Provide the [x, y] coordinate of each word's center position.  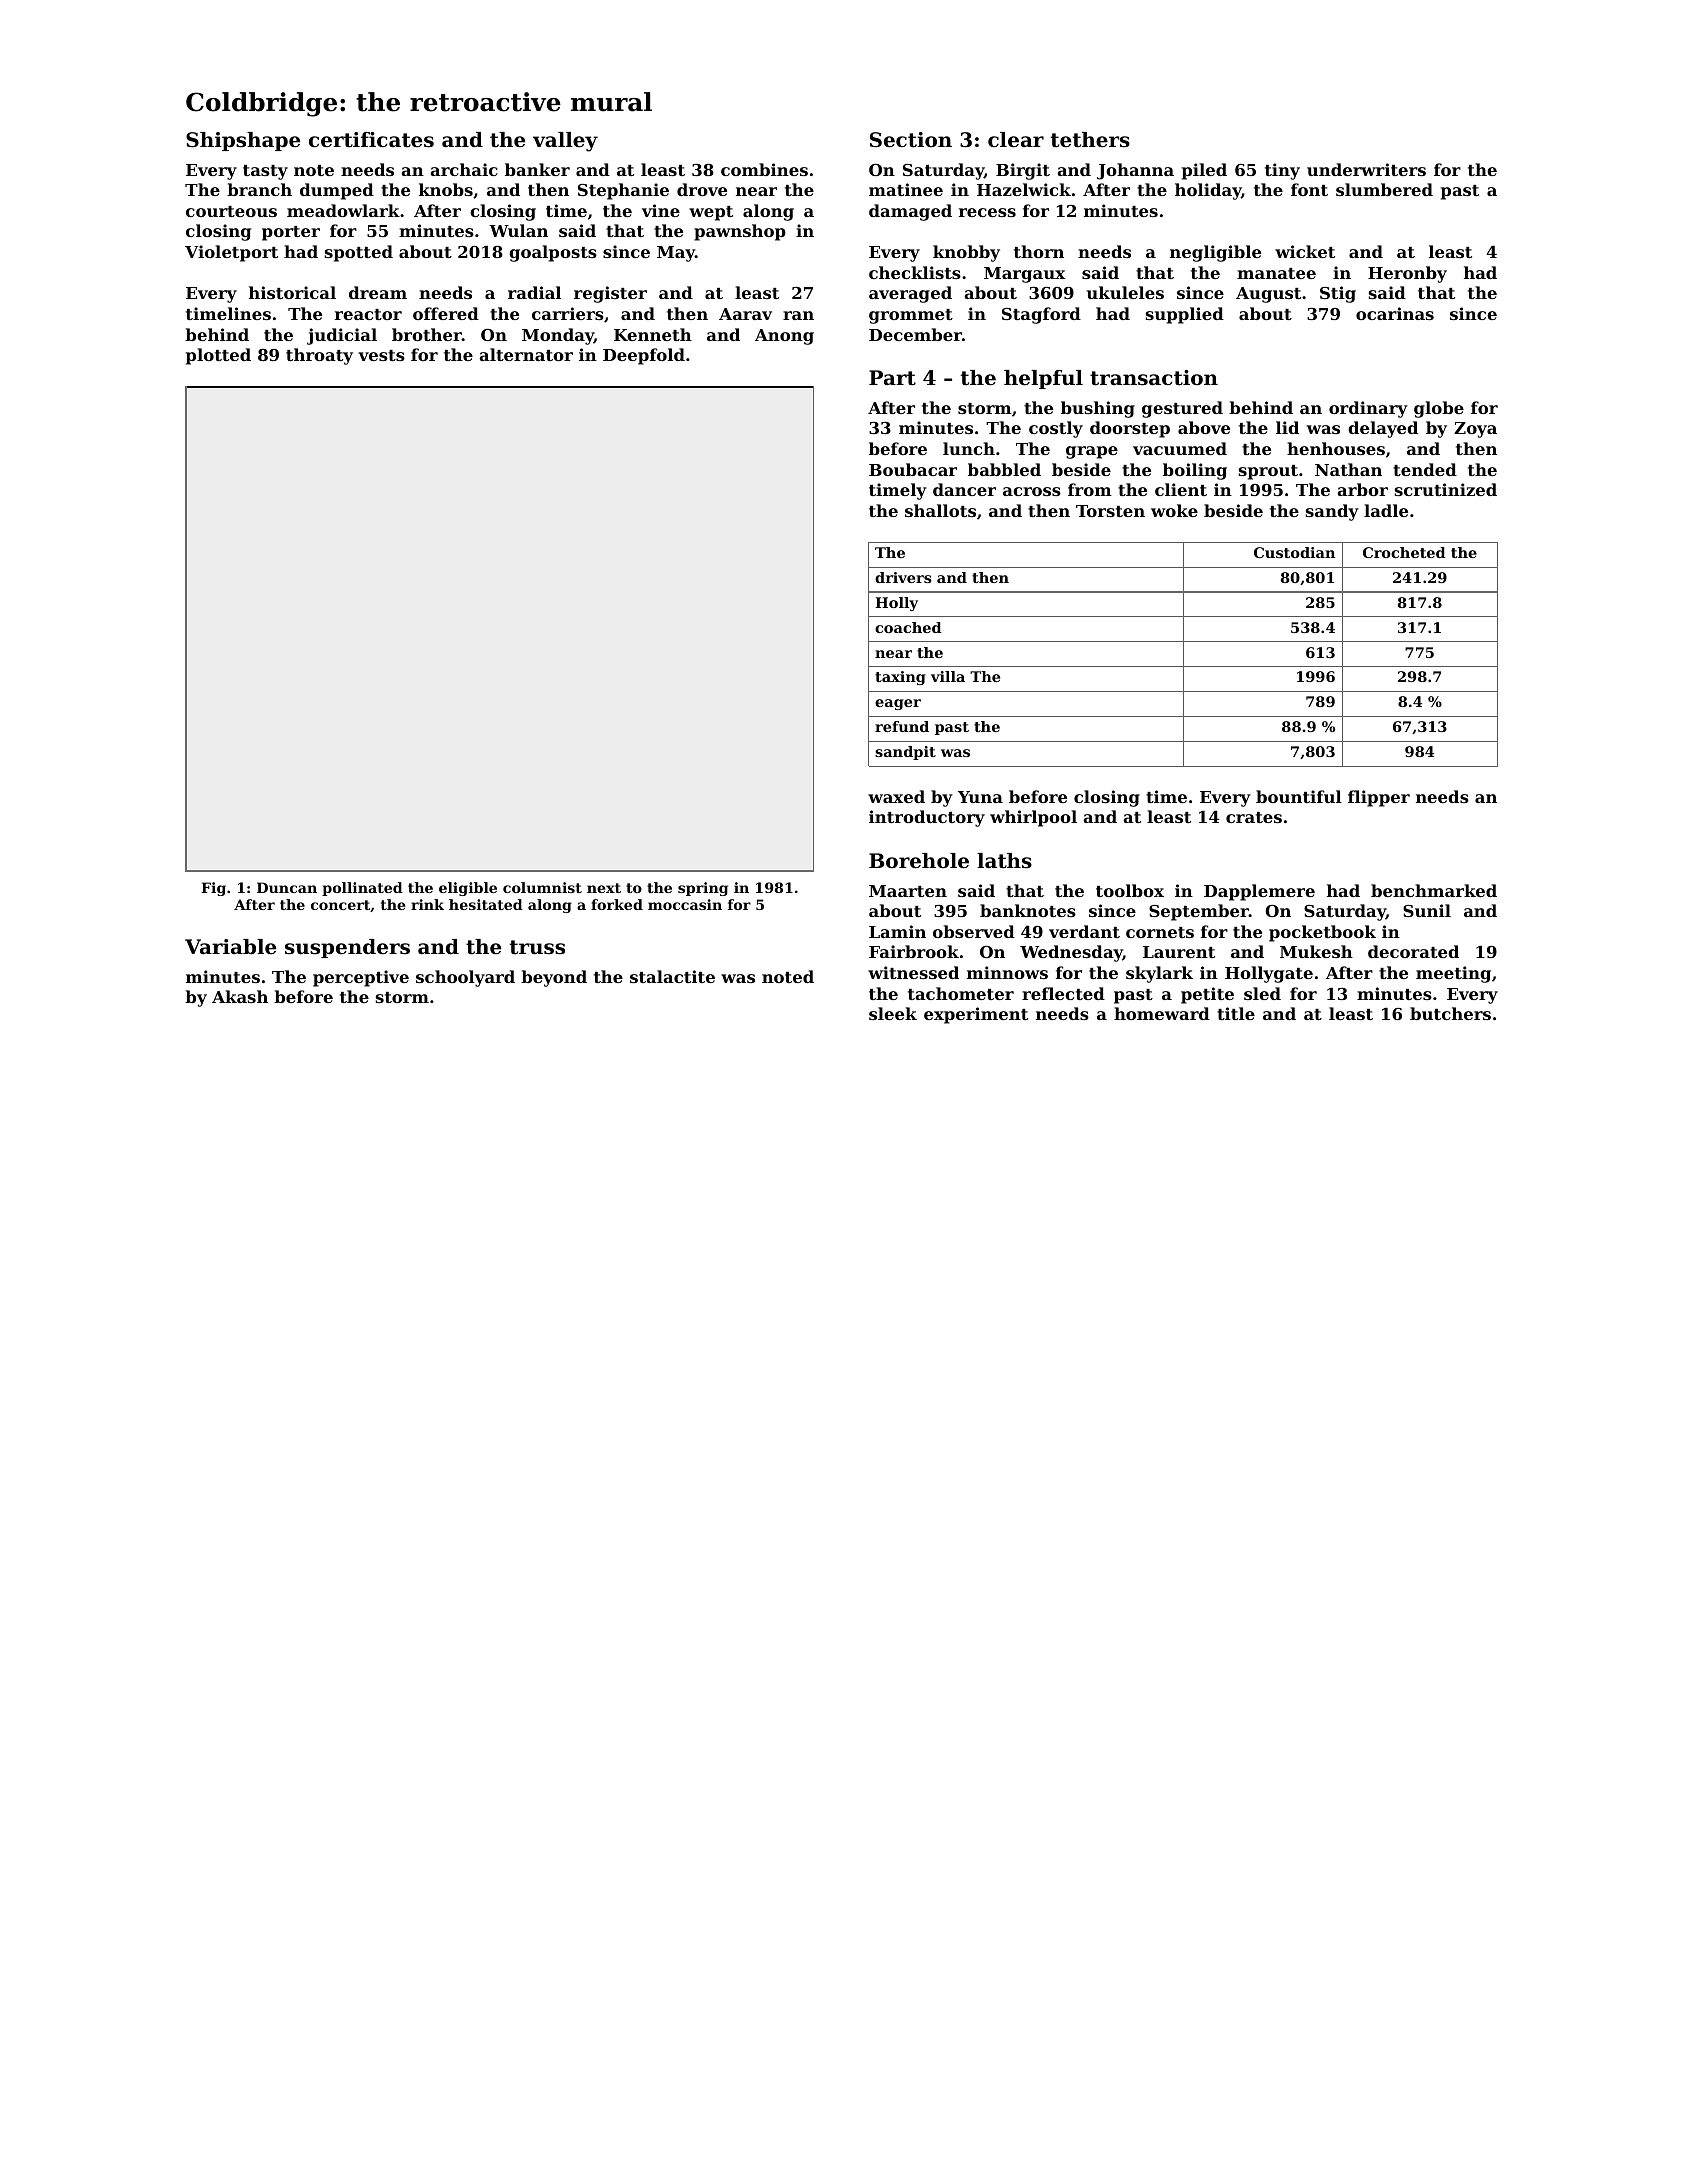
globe [1439, 409]
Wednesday [1071, 953]
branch [259, 189]
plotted [218, 356]
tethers [1090, 140]
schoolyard [465, 978]
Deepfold [644, 356]
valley [565, 142]
